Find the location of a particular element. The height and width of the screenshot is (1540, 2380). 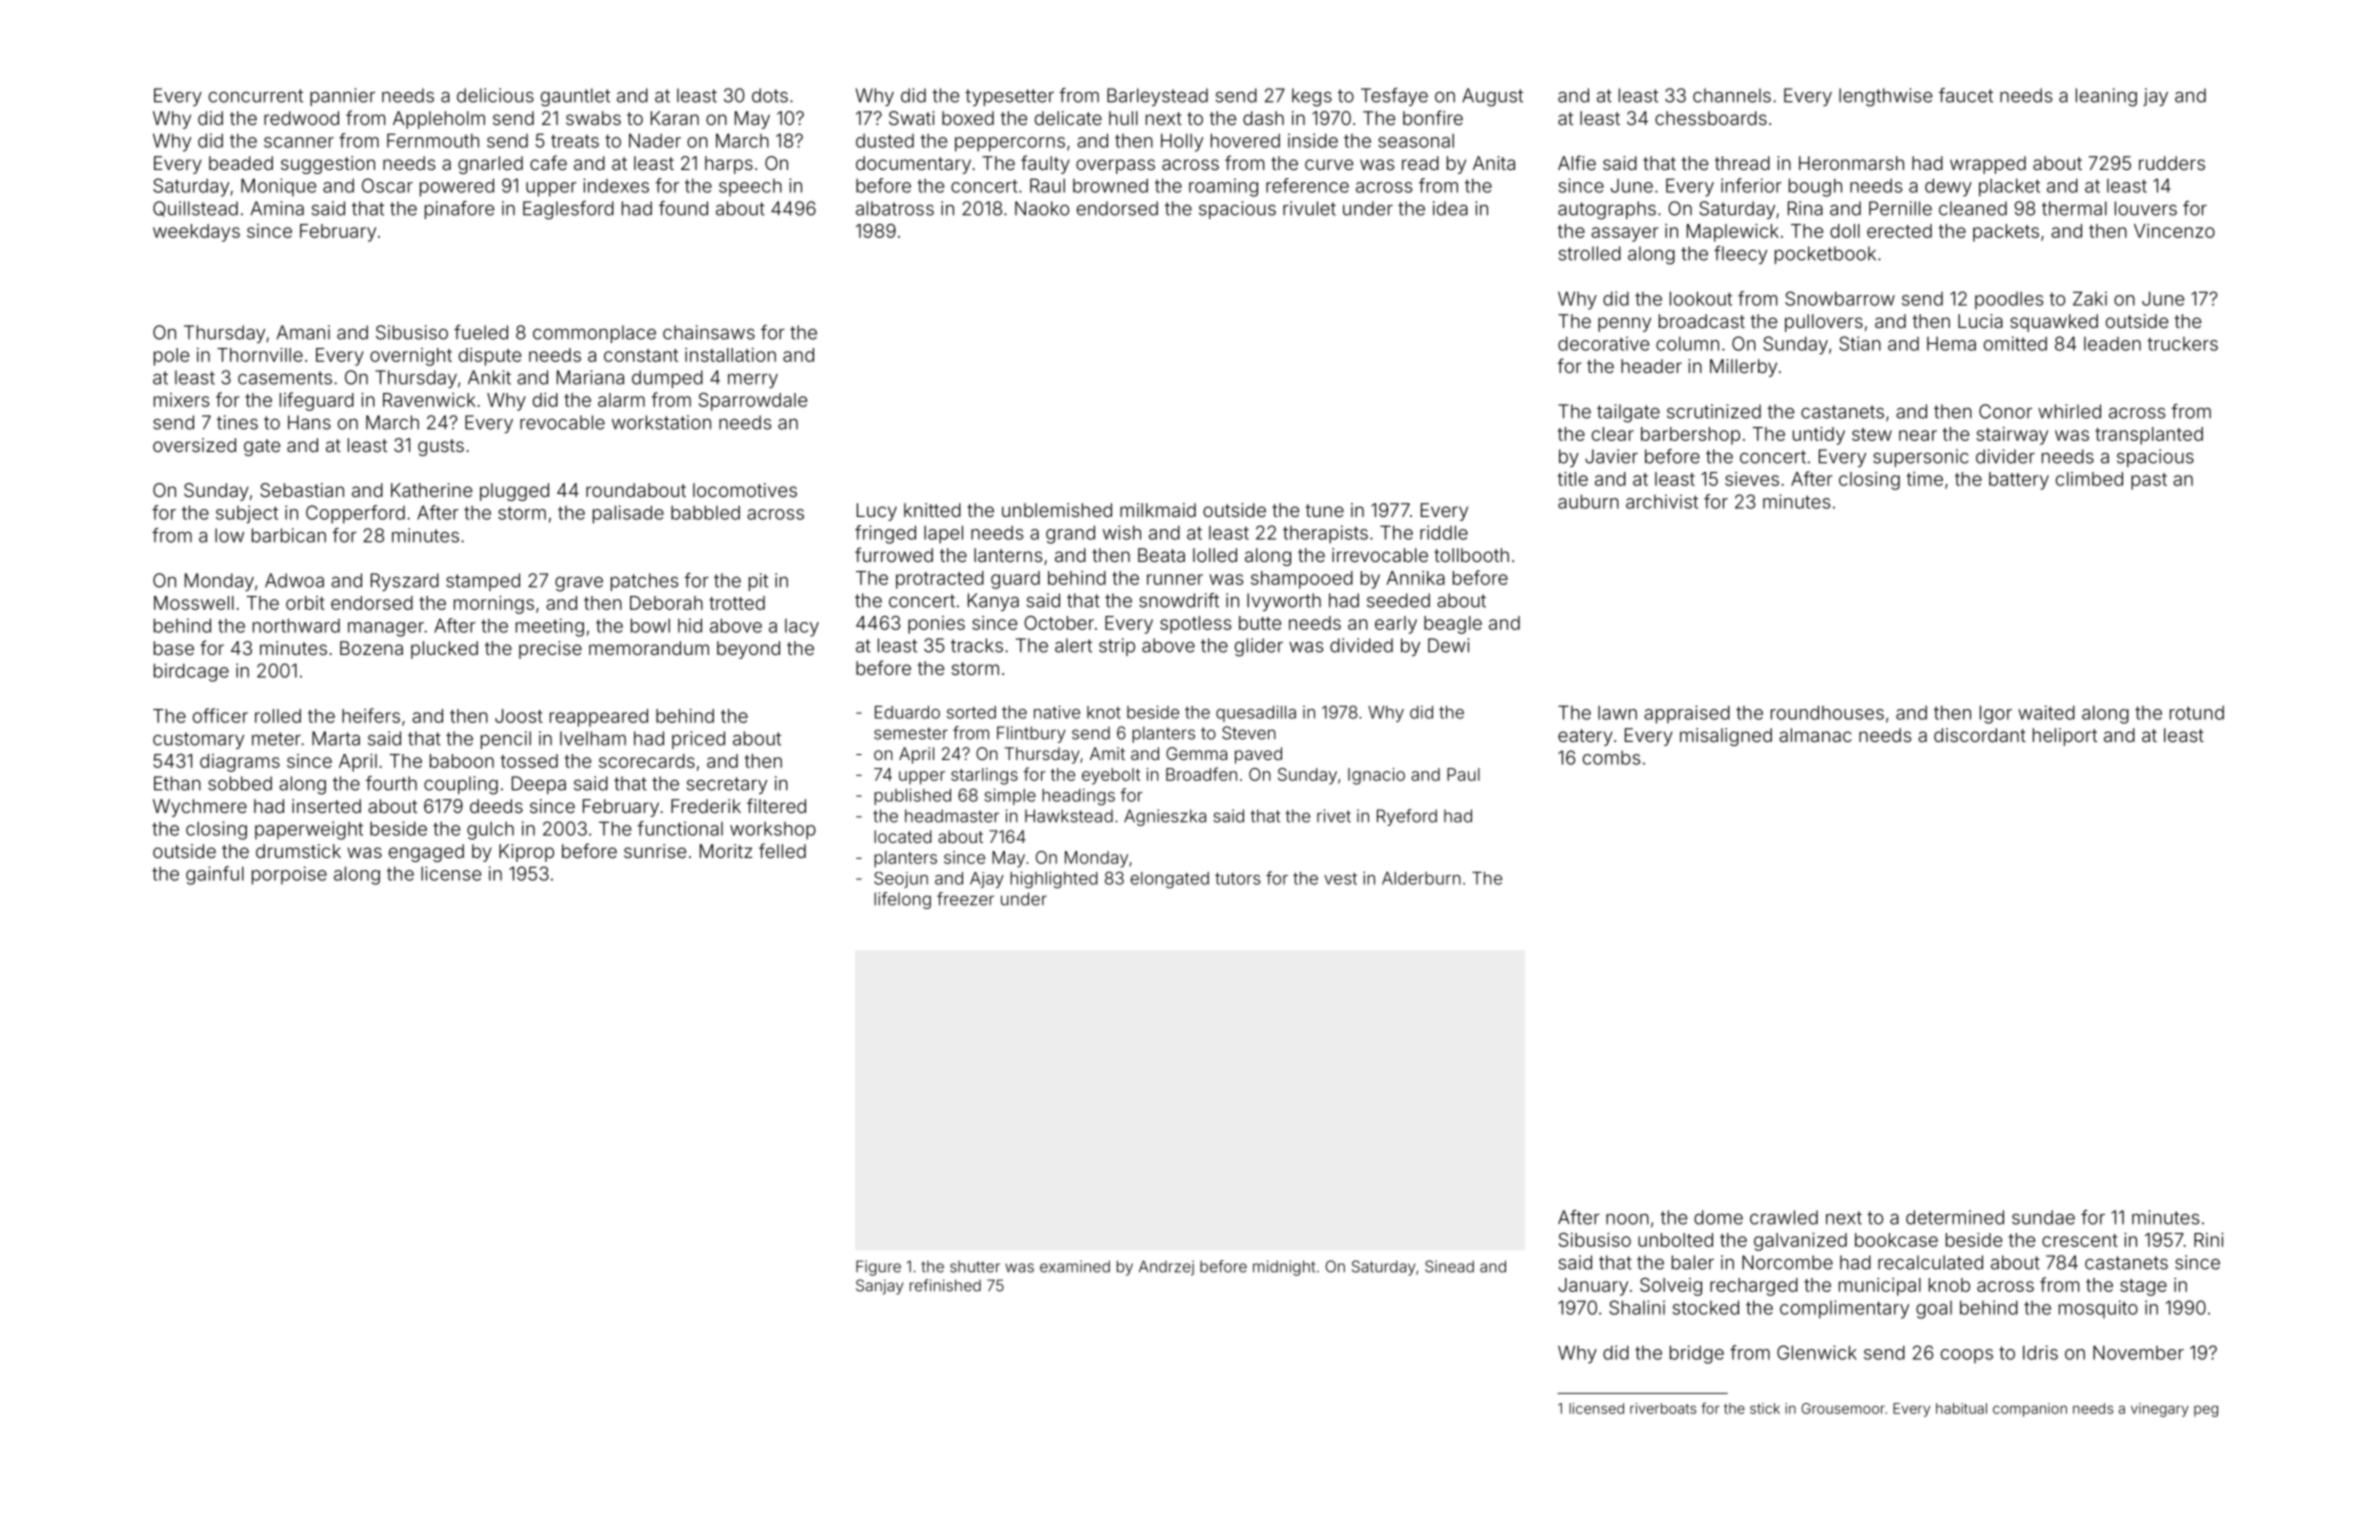

examined is located at coordinates (1075, 1266).
